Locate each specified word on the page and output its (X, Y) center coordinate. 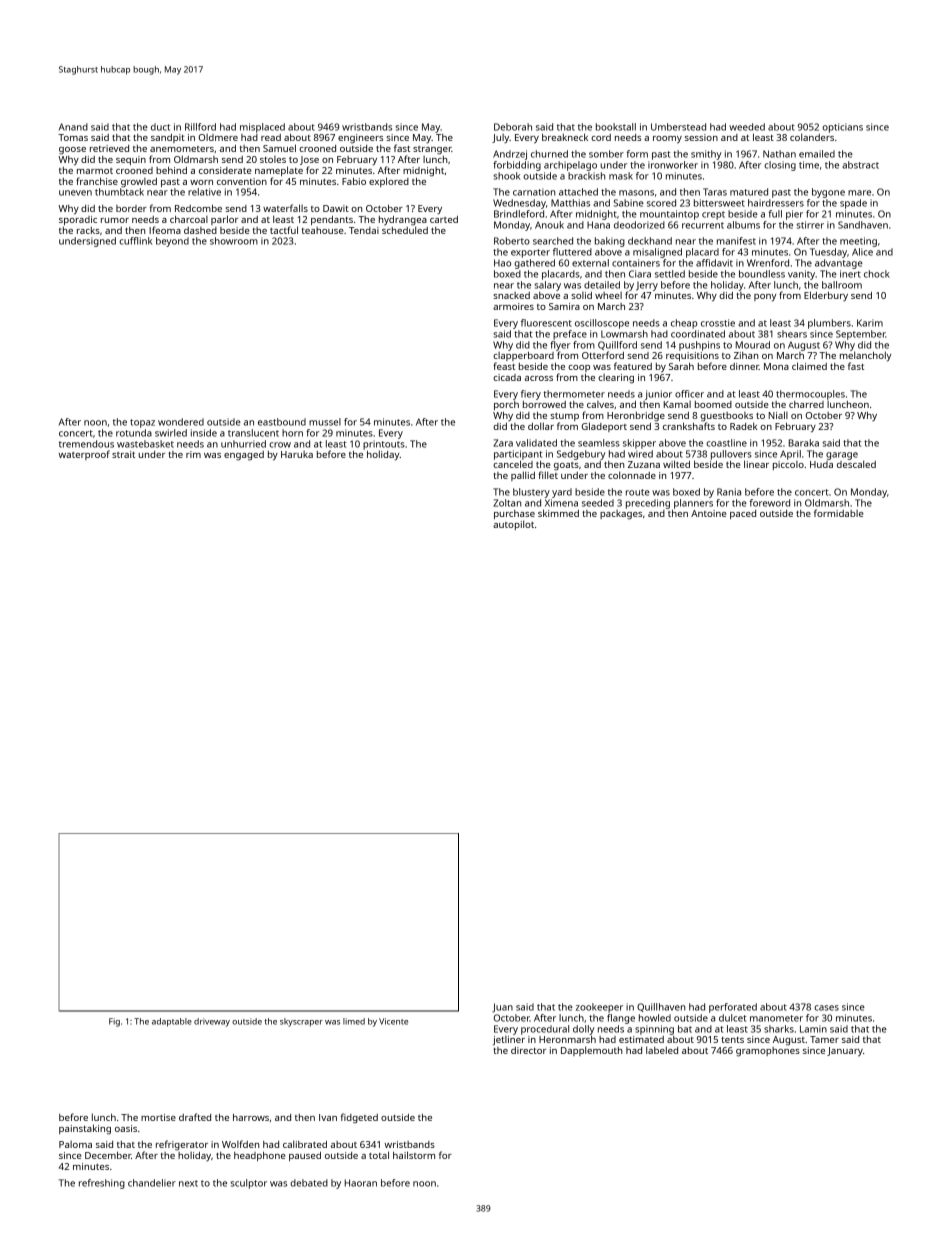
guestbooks (726, 417)
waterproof (84, 455)
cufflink (135, 241)
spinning (654, 1030)
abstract (860, 165)
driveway (212, 1022)
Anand (73, 127)
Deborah (513, 127)
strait (123, 454)
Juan (502, 1008)
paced (743, 514)
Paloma (75, 1144)
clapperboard (523, 356)
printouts (384, 445)
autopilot (513, 525)
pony (765, 298)
